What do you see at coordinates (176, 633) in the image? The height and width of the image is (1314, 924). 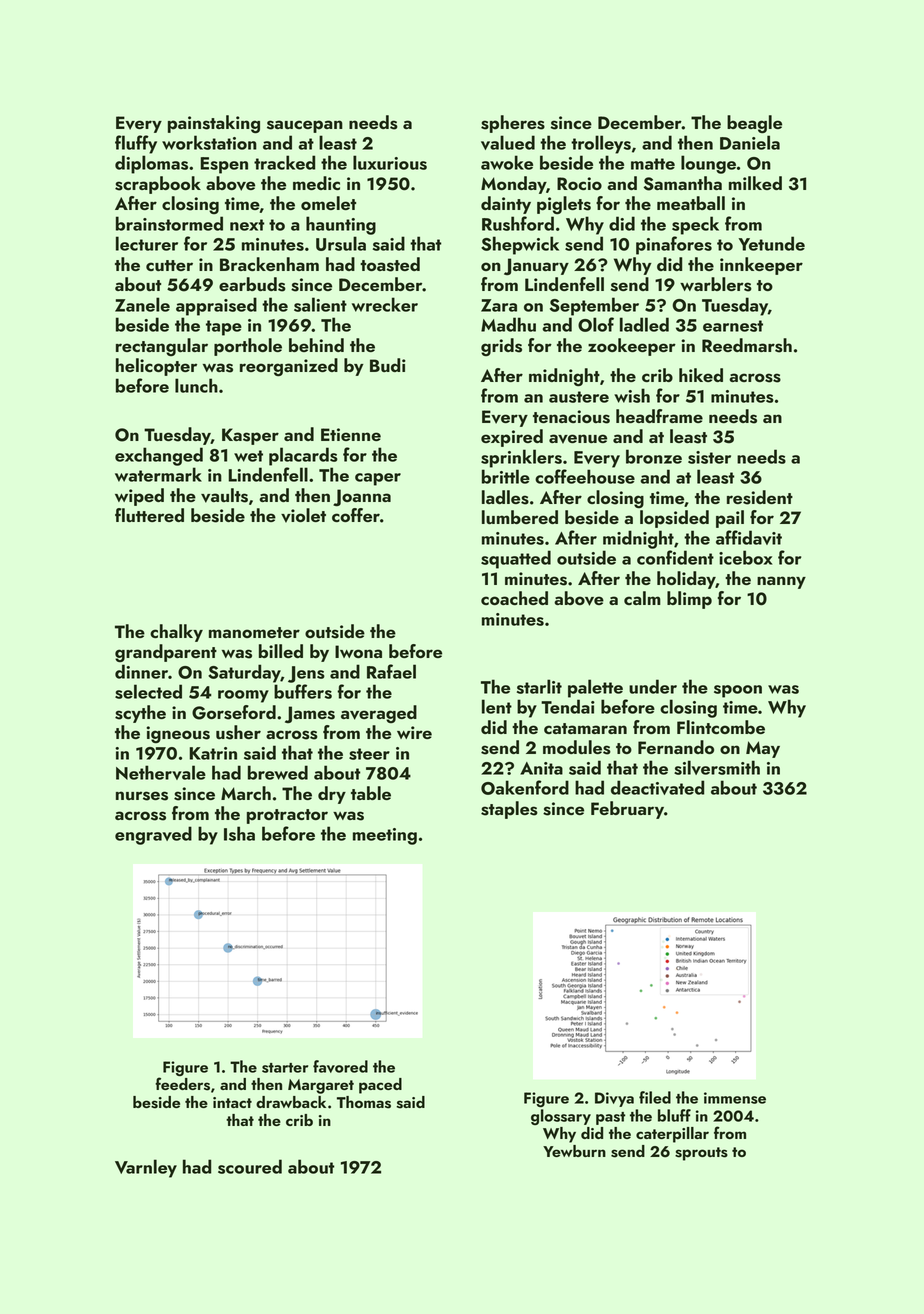 I see `chalky` at bounding box center [176, 633].
